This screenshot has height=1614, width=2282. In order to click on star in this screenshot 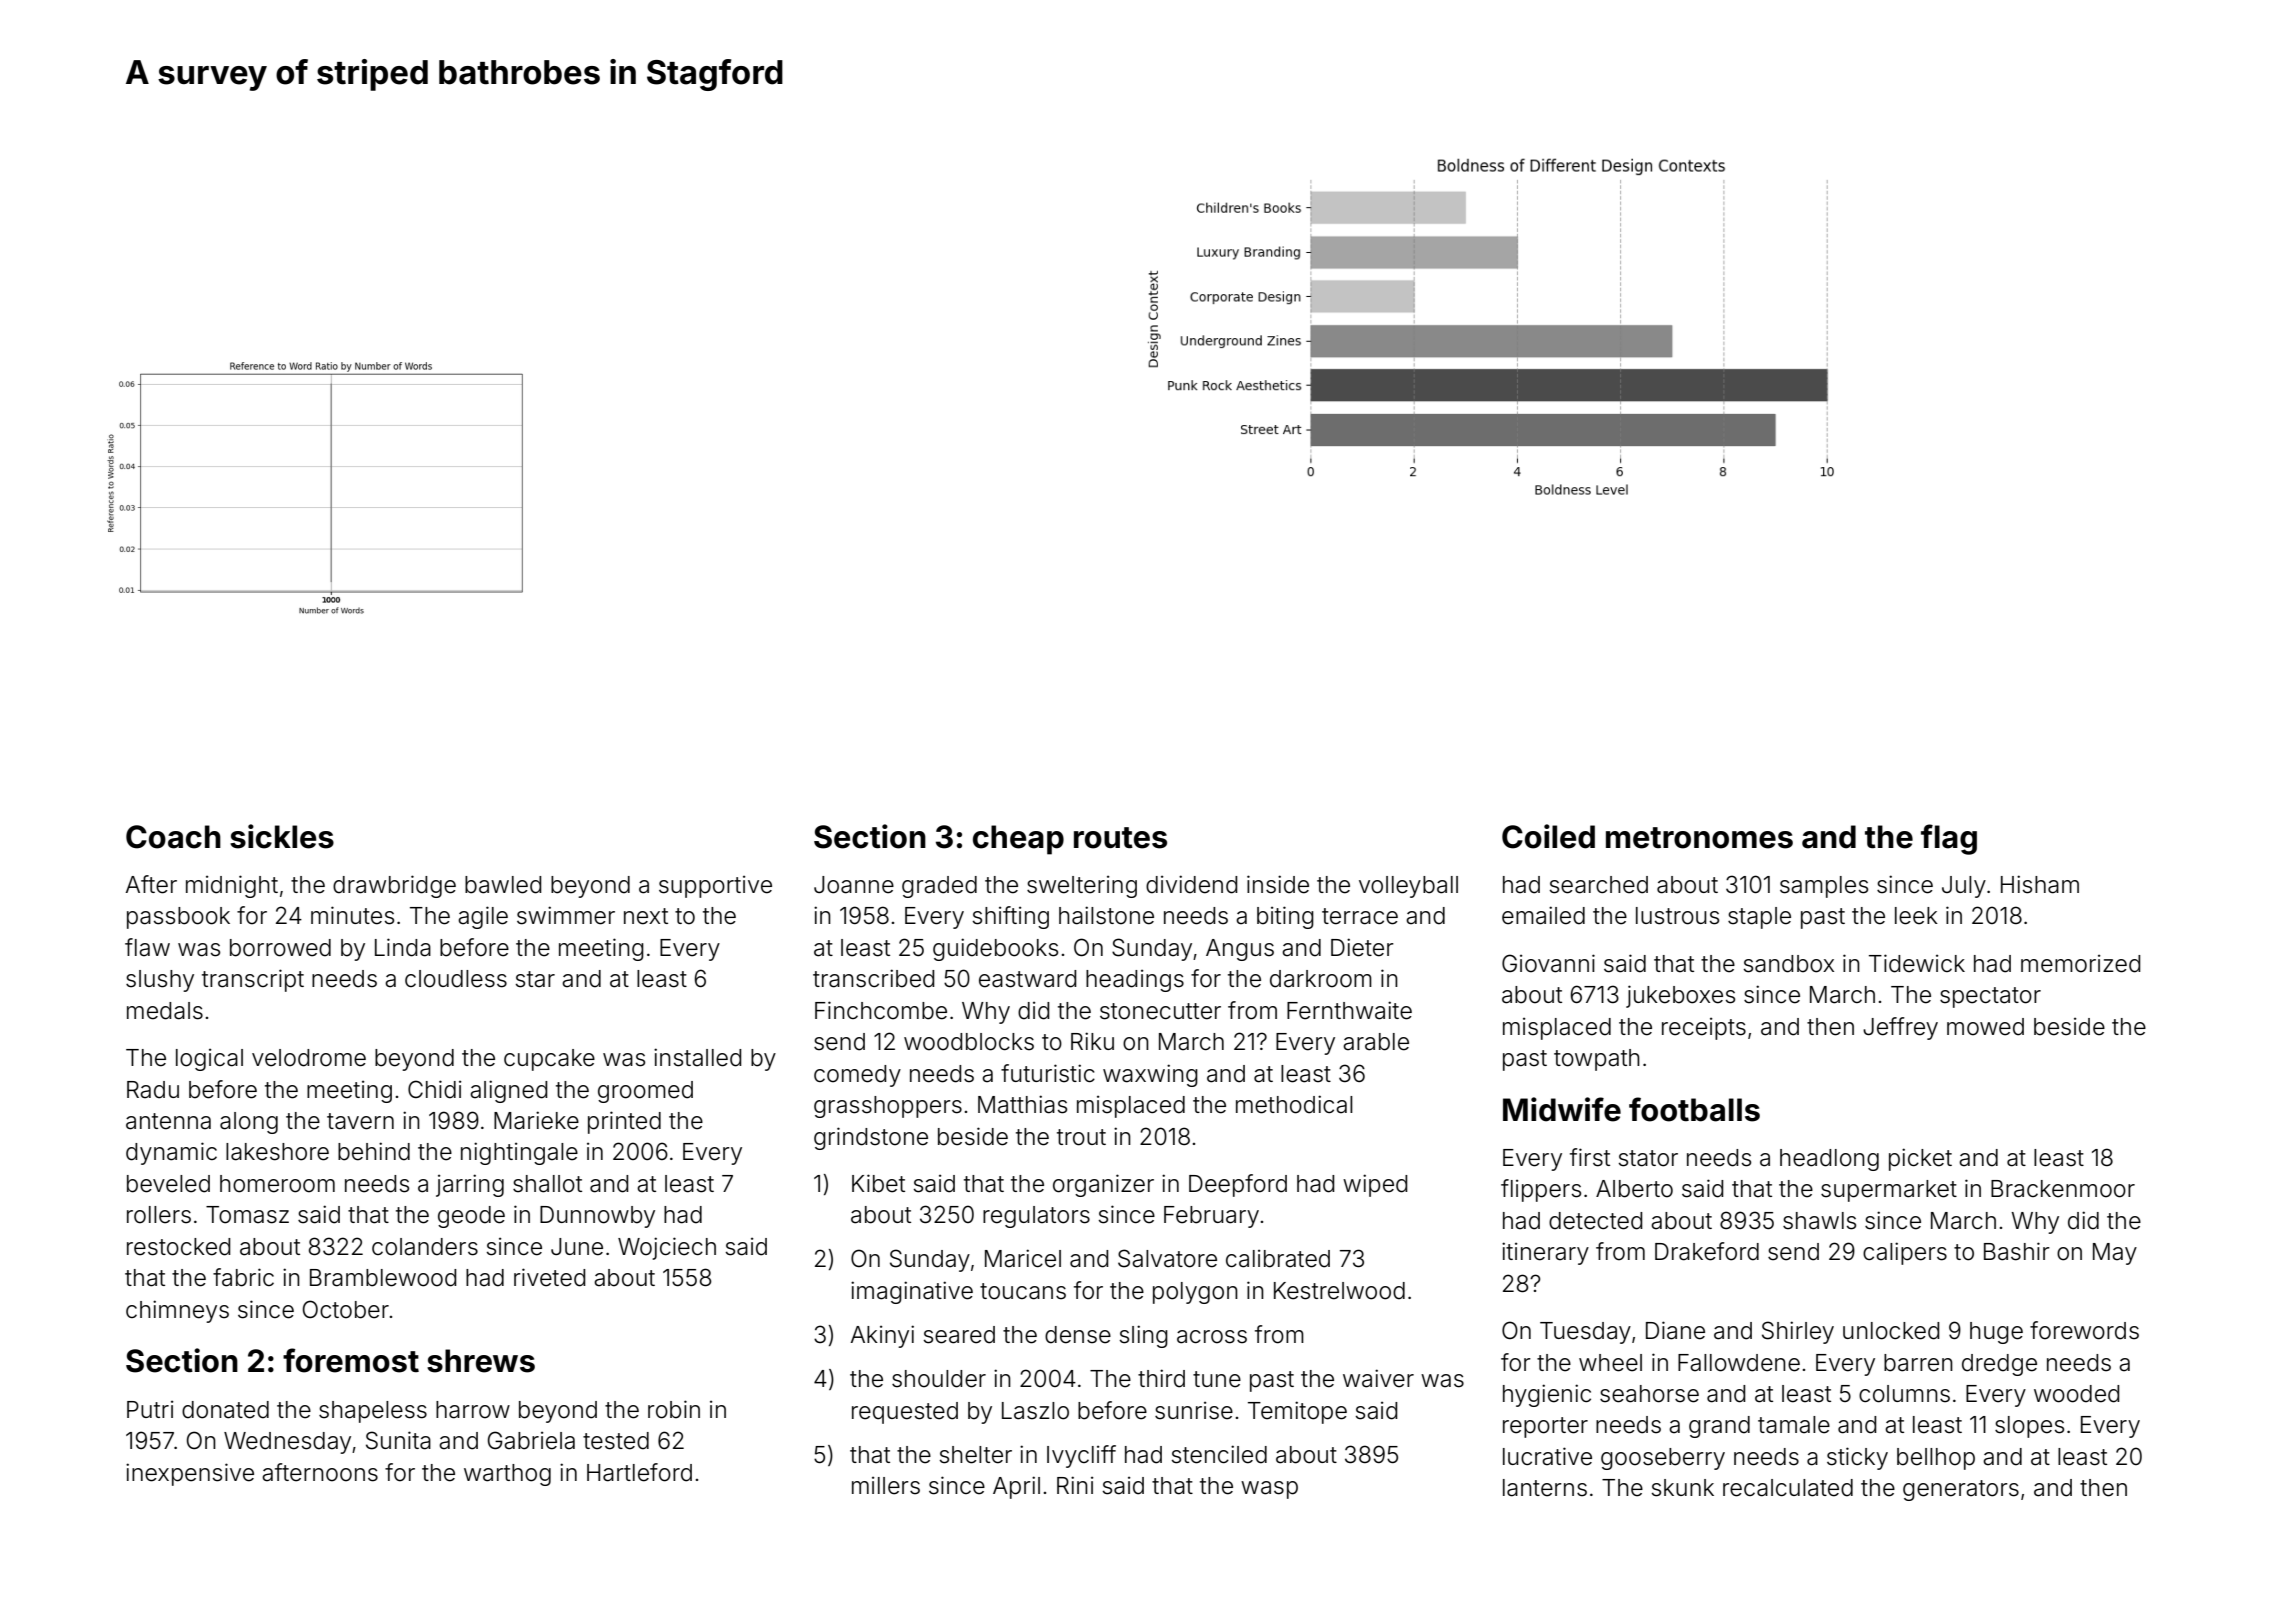, I will do `click(535, 979)`.
